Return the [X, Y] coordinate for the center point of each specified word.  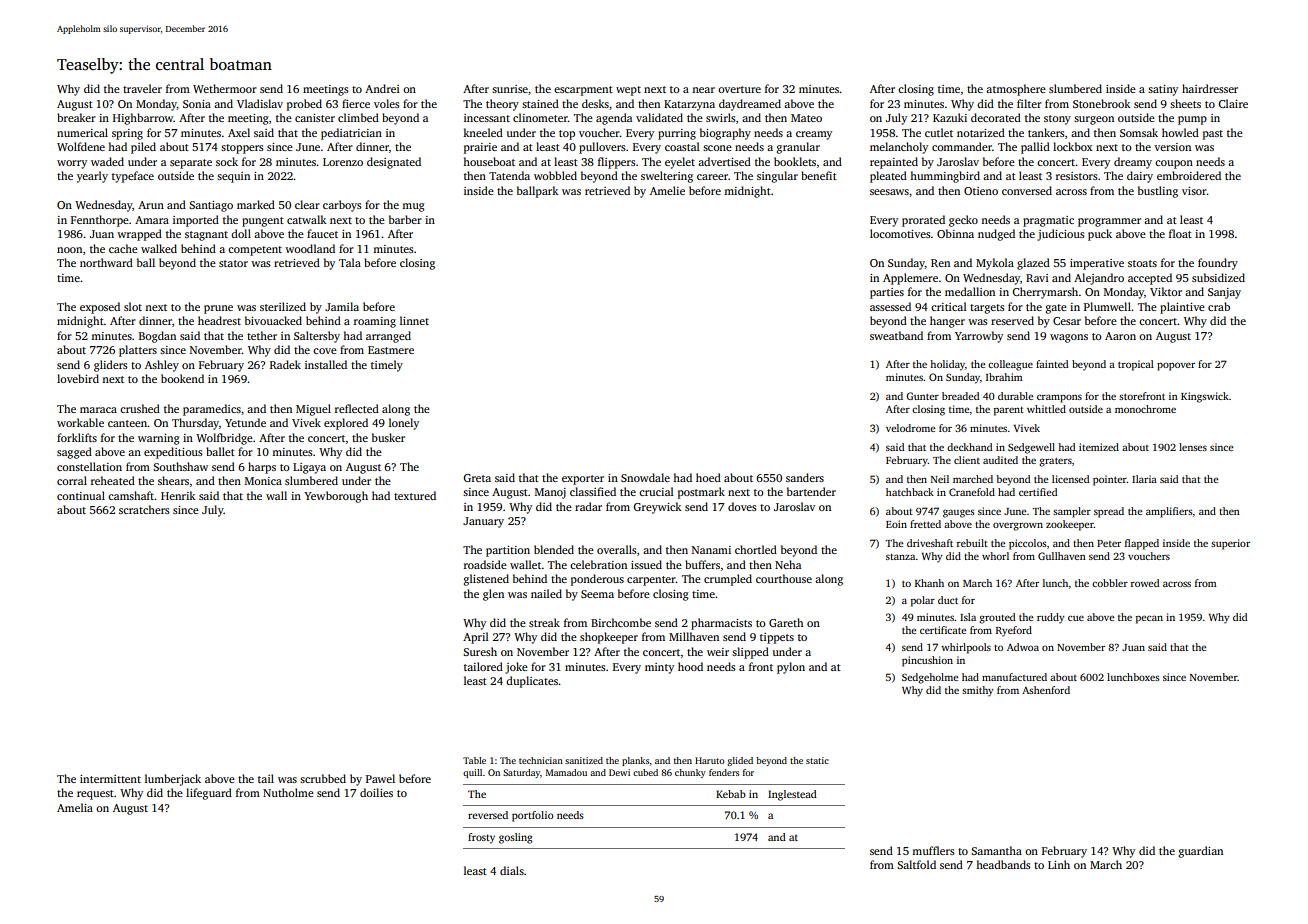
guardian [1201, 852]
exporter [583, 480]
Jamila [342, 306]
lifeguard [209, 794]
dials [512, 870]
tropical [1136, 365]
